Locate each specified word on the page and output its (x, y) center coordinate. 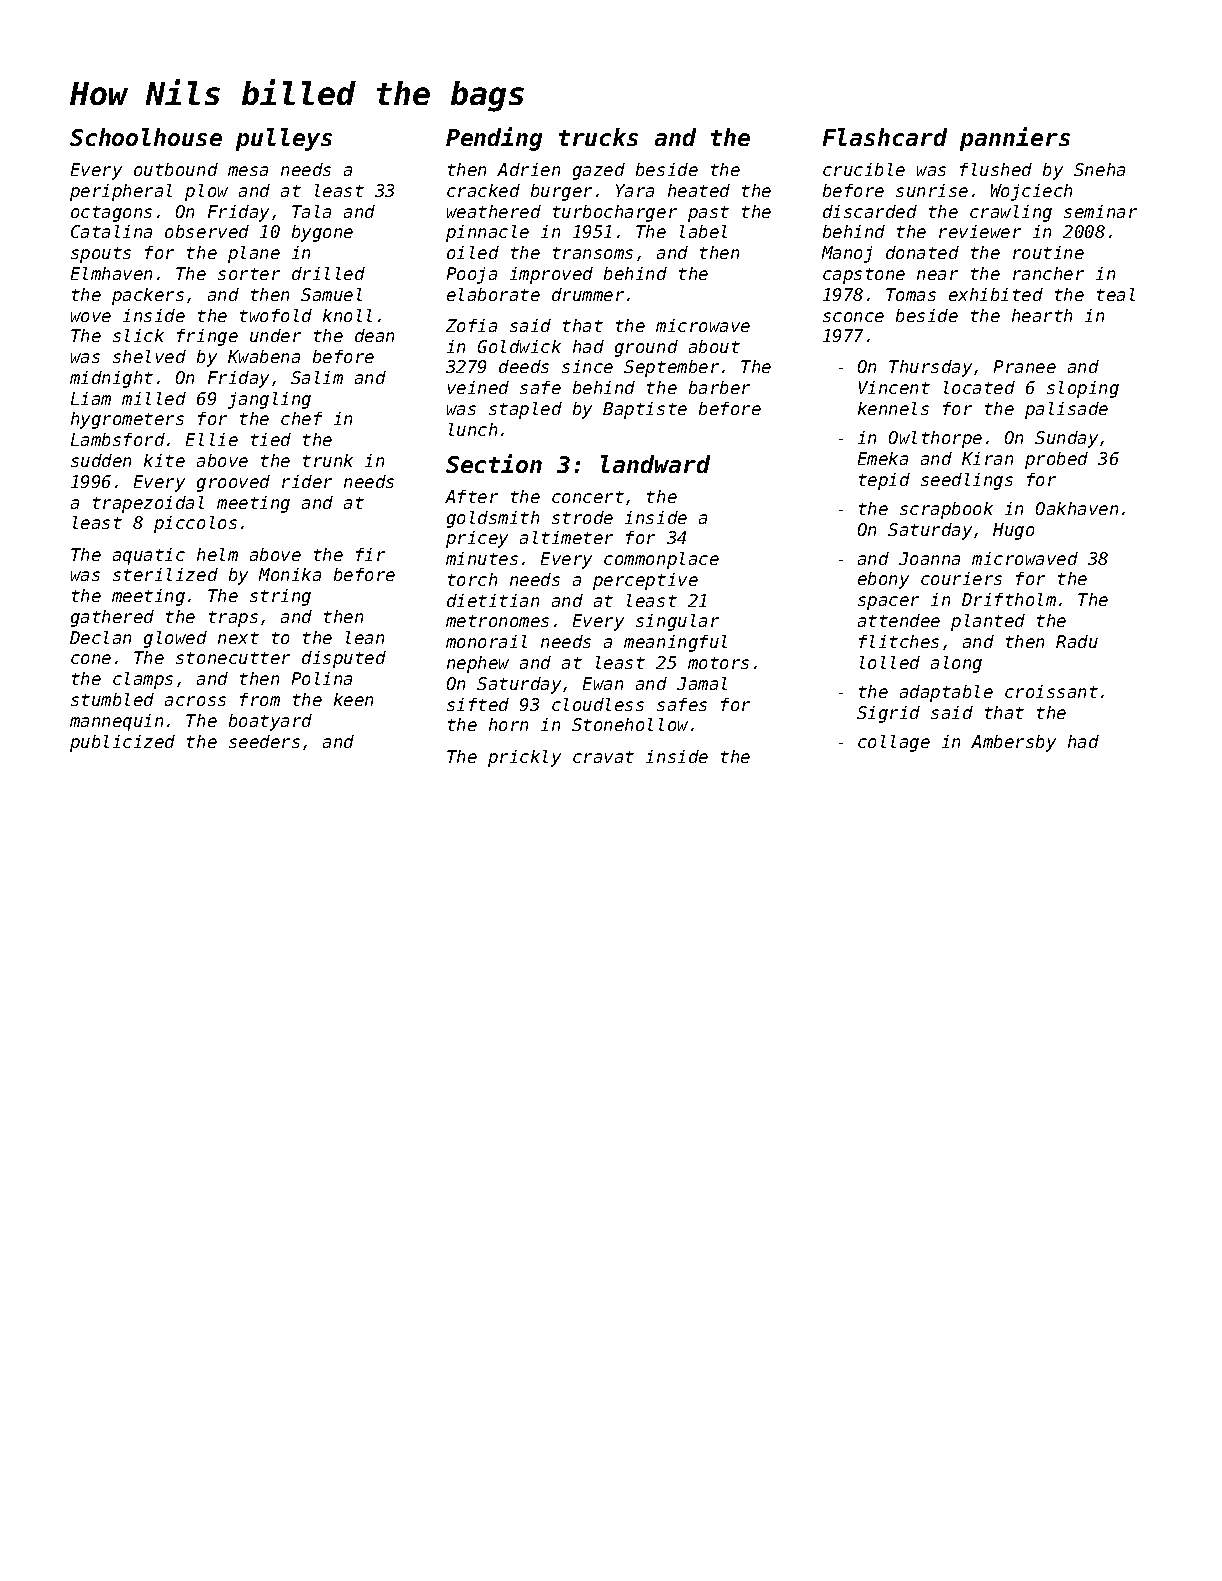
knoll (347, 315)
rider (307, 481)
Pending (494, 139)
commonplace (661, 560)
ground (646, 348)
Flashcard (885, 137)
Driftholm (1009, 599)
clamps (143, 680)
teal (1116, 294)
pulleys (284, 139)
